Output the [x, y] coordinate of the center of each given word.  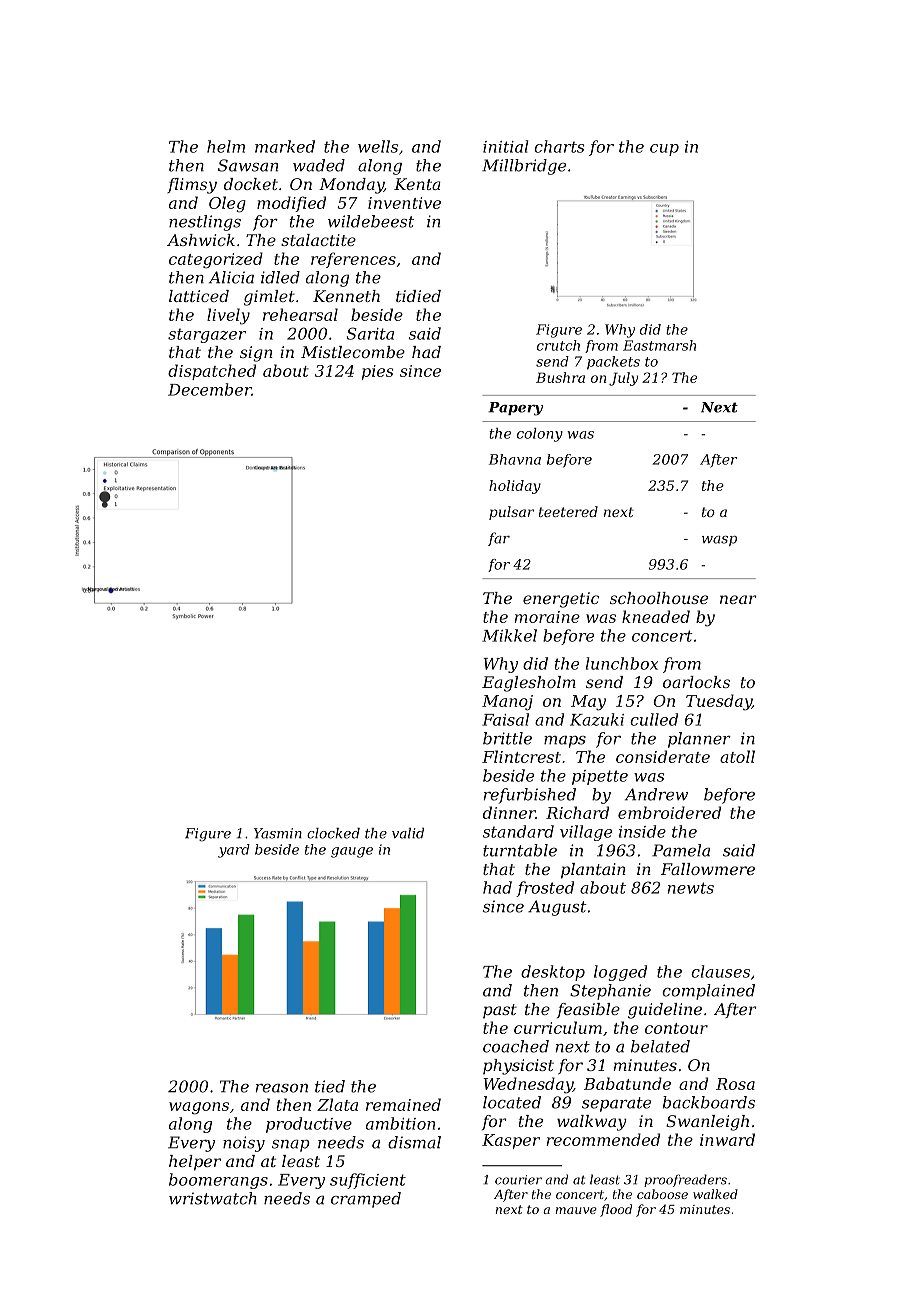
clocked [333, 833]
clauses [720, 971]
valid [408, 833]
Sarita [370, 333]
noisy [244, 1144]
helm [226, 146]
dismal [414, 1142]
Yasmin [278, 833]
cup [664, 150]
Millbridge [524, 167]
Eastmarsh [659, 345]
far [499, 539]
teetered [568, 511]
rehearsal [300, 314]
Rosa [735, 1084]
